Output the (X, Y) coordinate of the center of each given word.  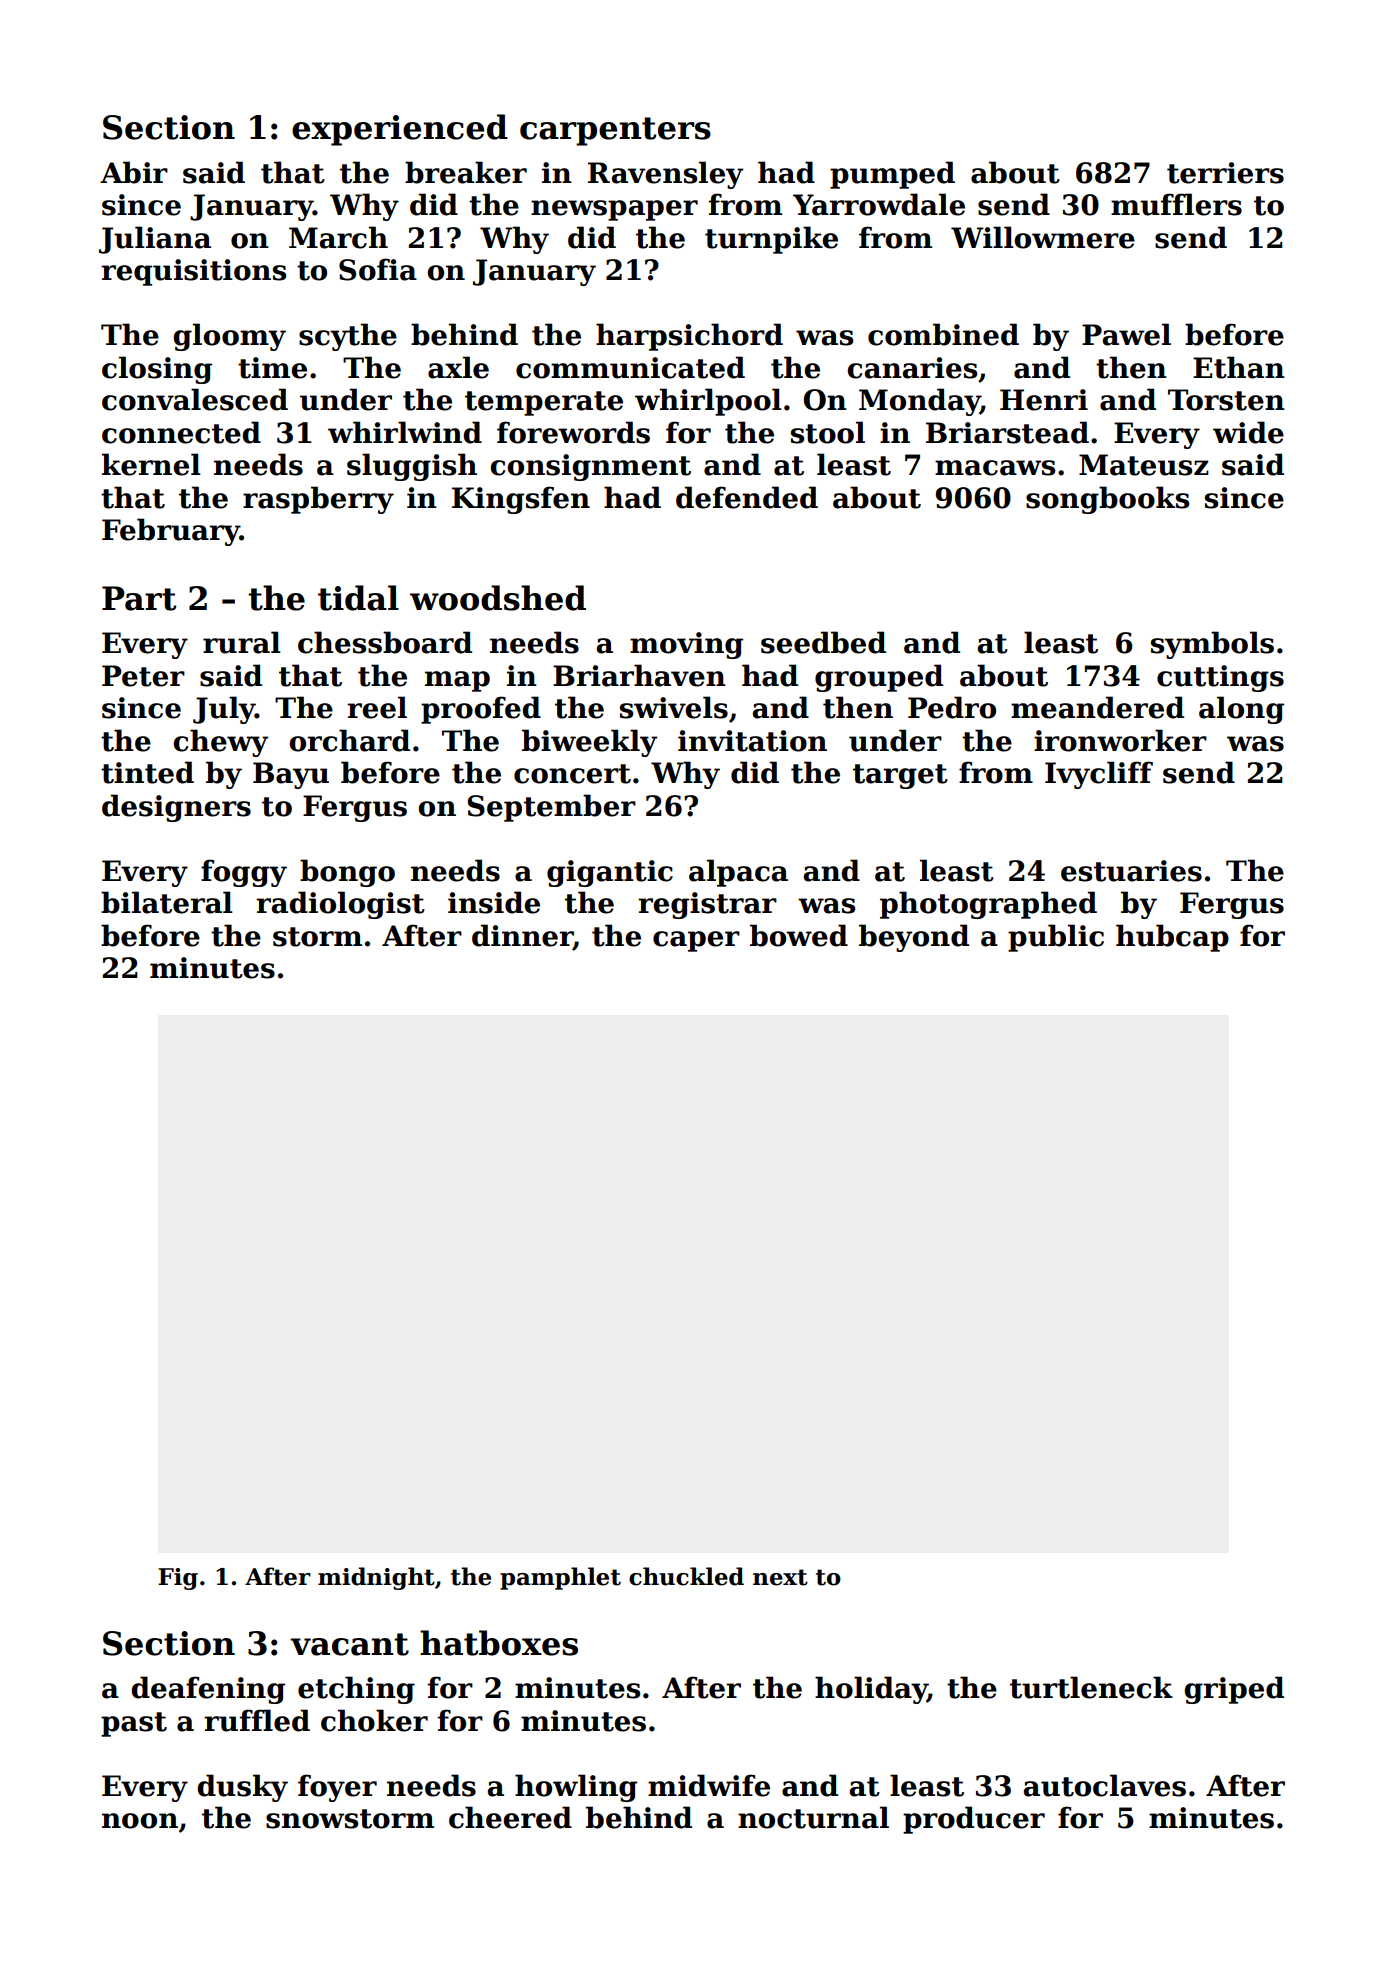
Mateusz (1144, 465)
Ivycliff (1099, 775)
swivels (674, 707)
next (780, 1577)
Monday (919, 402)
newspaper (614, 210)
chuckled (686, 1576)
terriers (1225, 173)
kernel (151, 464)
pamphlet (560, 1578)
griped (1234, 1690)
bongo (347, 873)
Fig (178, 1579)
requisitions (193, 272)
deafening (208, 1690)
